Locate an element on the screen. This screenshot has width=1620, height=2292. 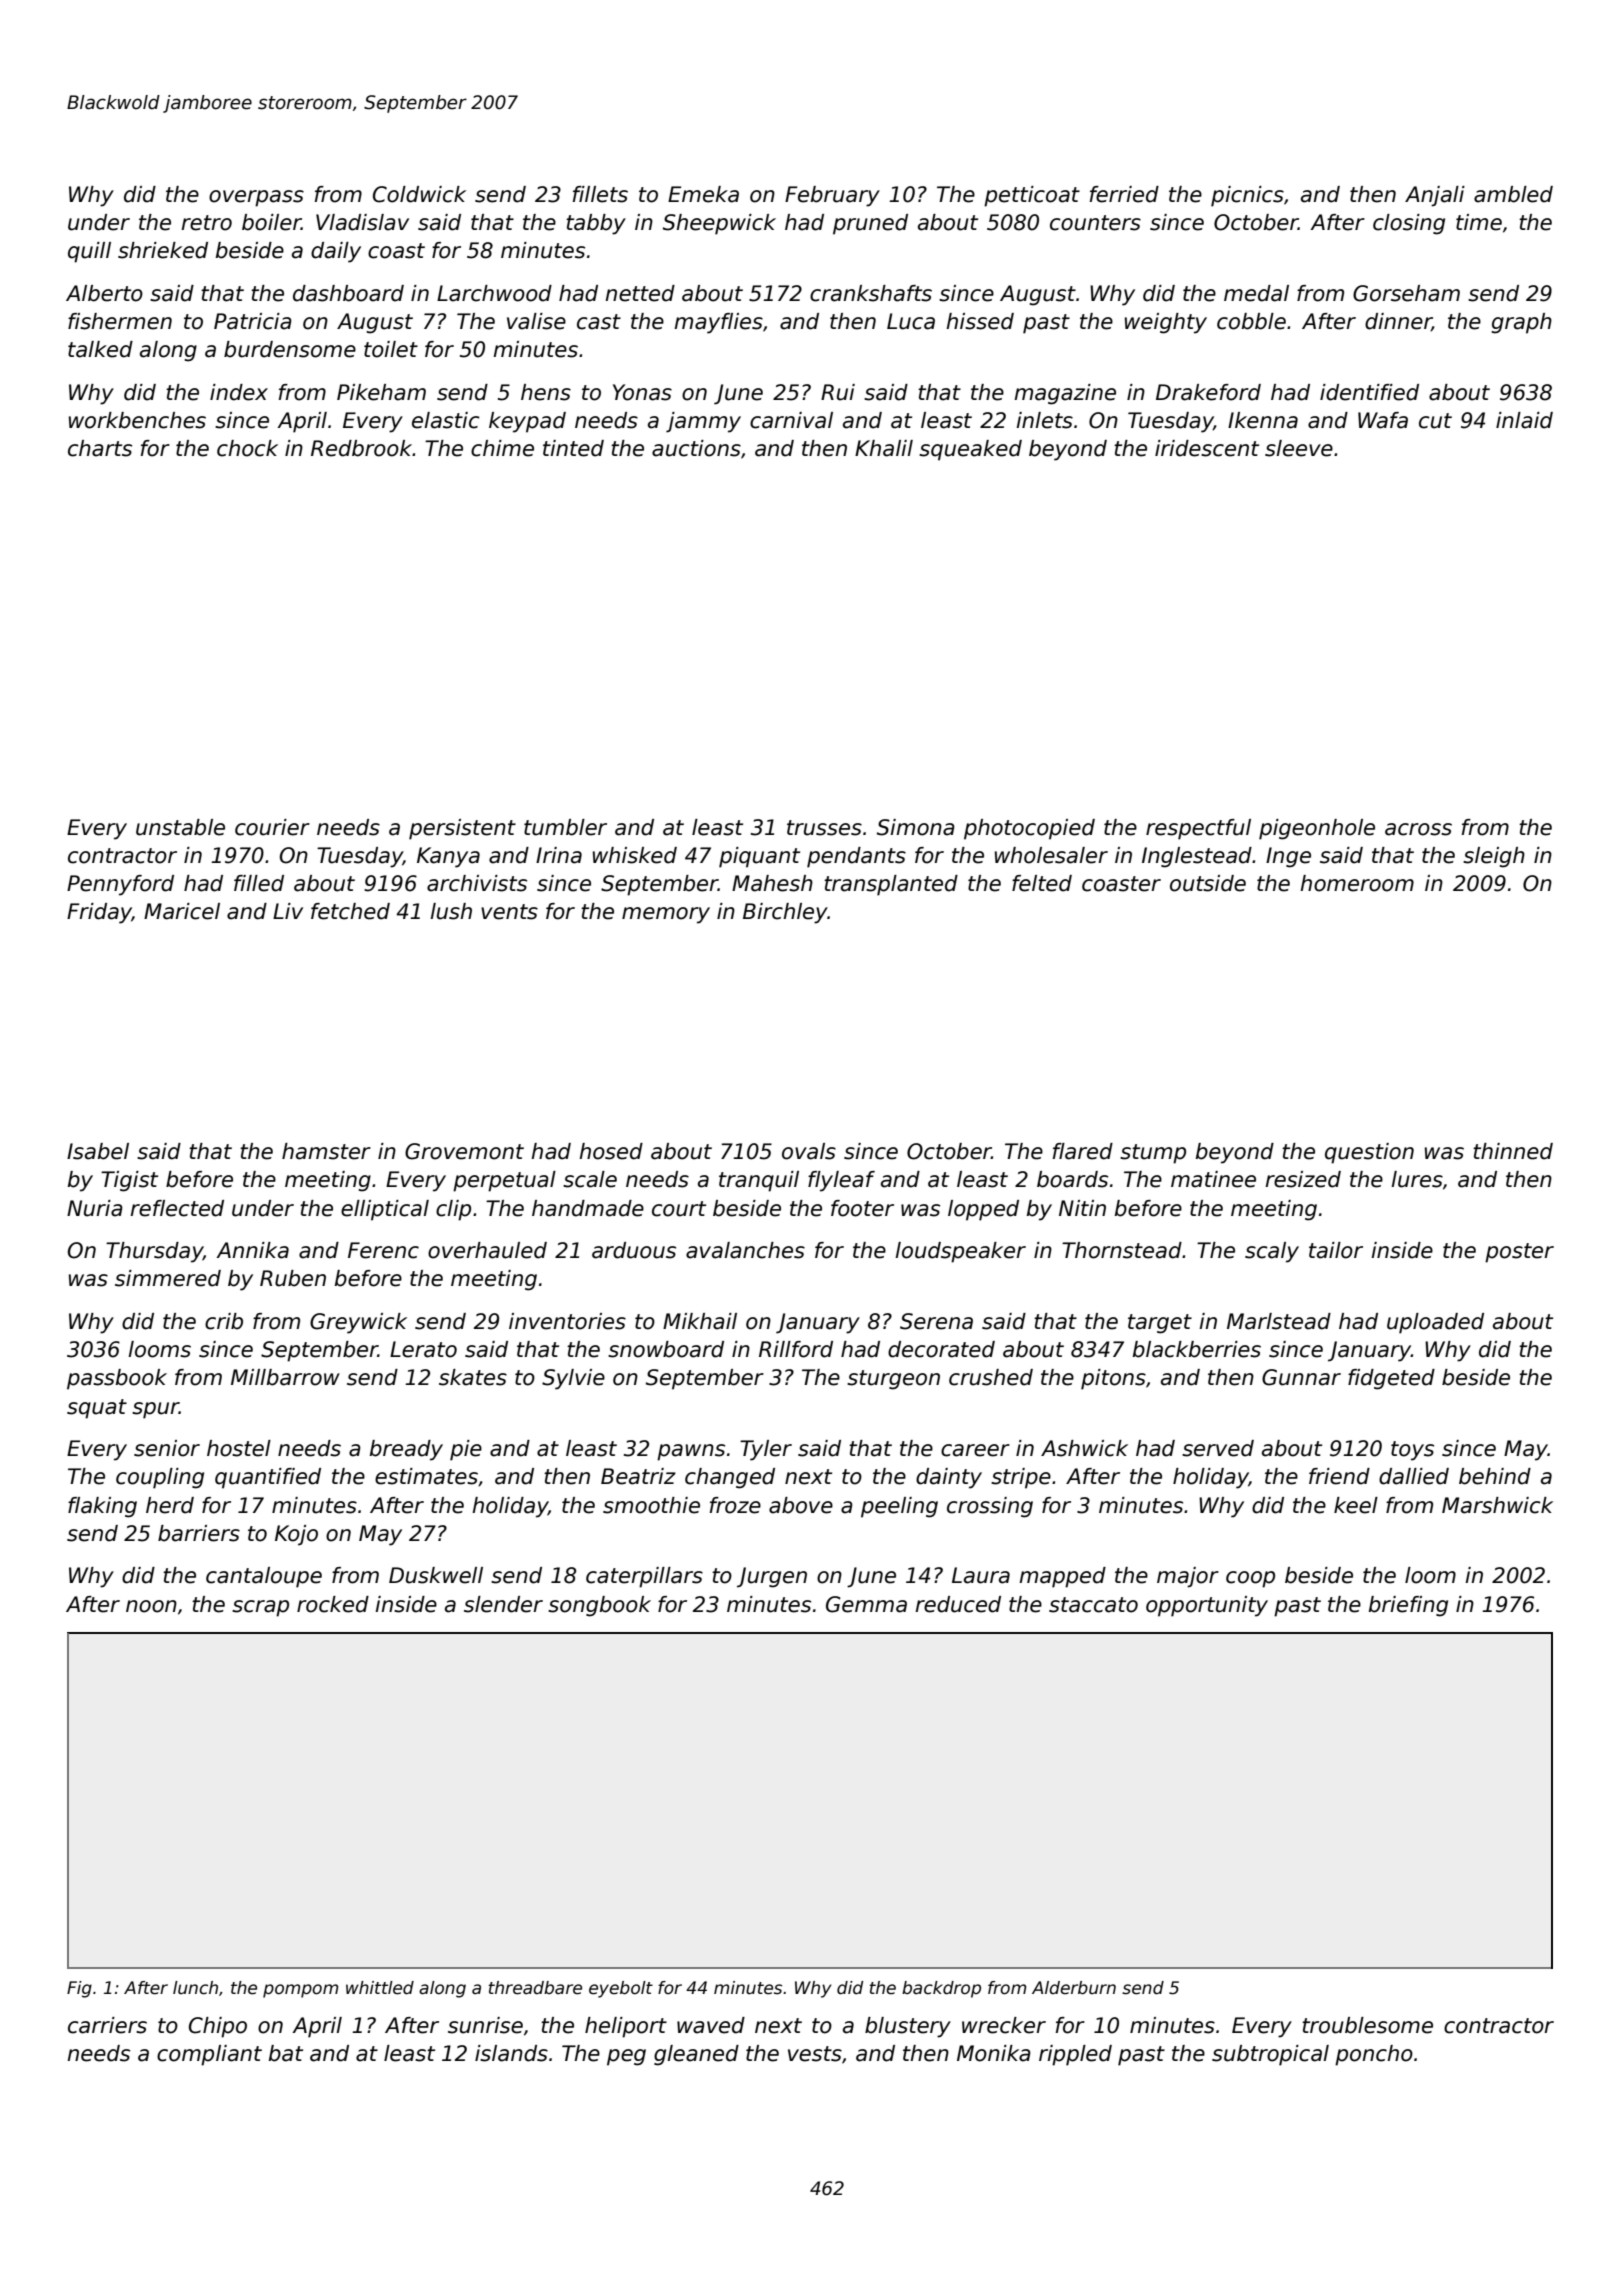
estimates is located at coordinates (426, 1476).
